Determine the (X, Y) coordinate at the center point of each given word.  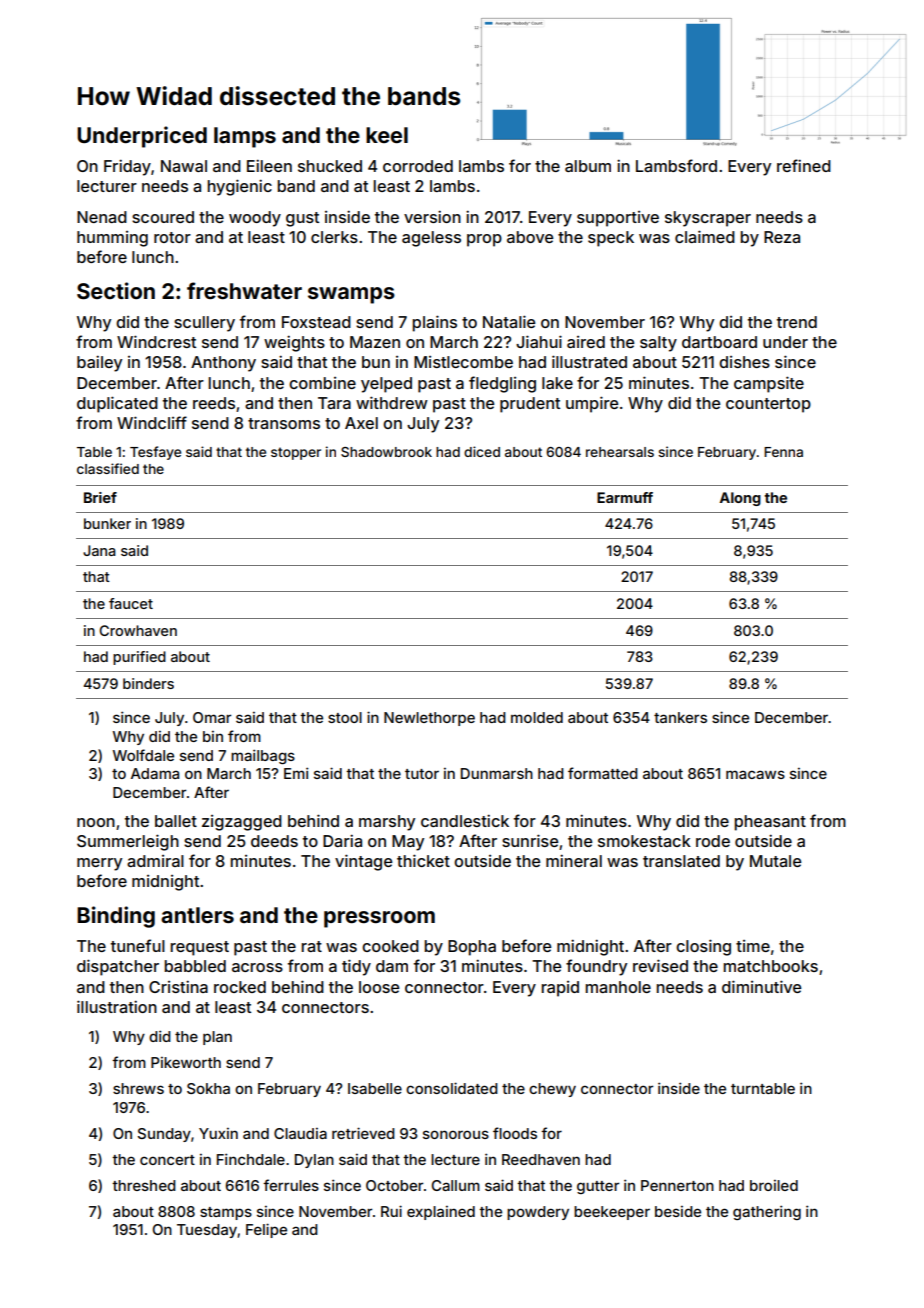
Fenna (783, 452)
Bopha (472, 948)
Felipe (266, 1230)
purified (139, 658)
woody (255, 219)
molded (537, 717)
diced (482, 451)
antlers (197, 915)
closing (703, 947)
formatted (603, 773)
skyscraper (708, 219)
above (530, 237)
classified (108, 468)
